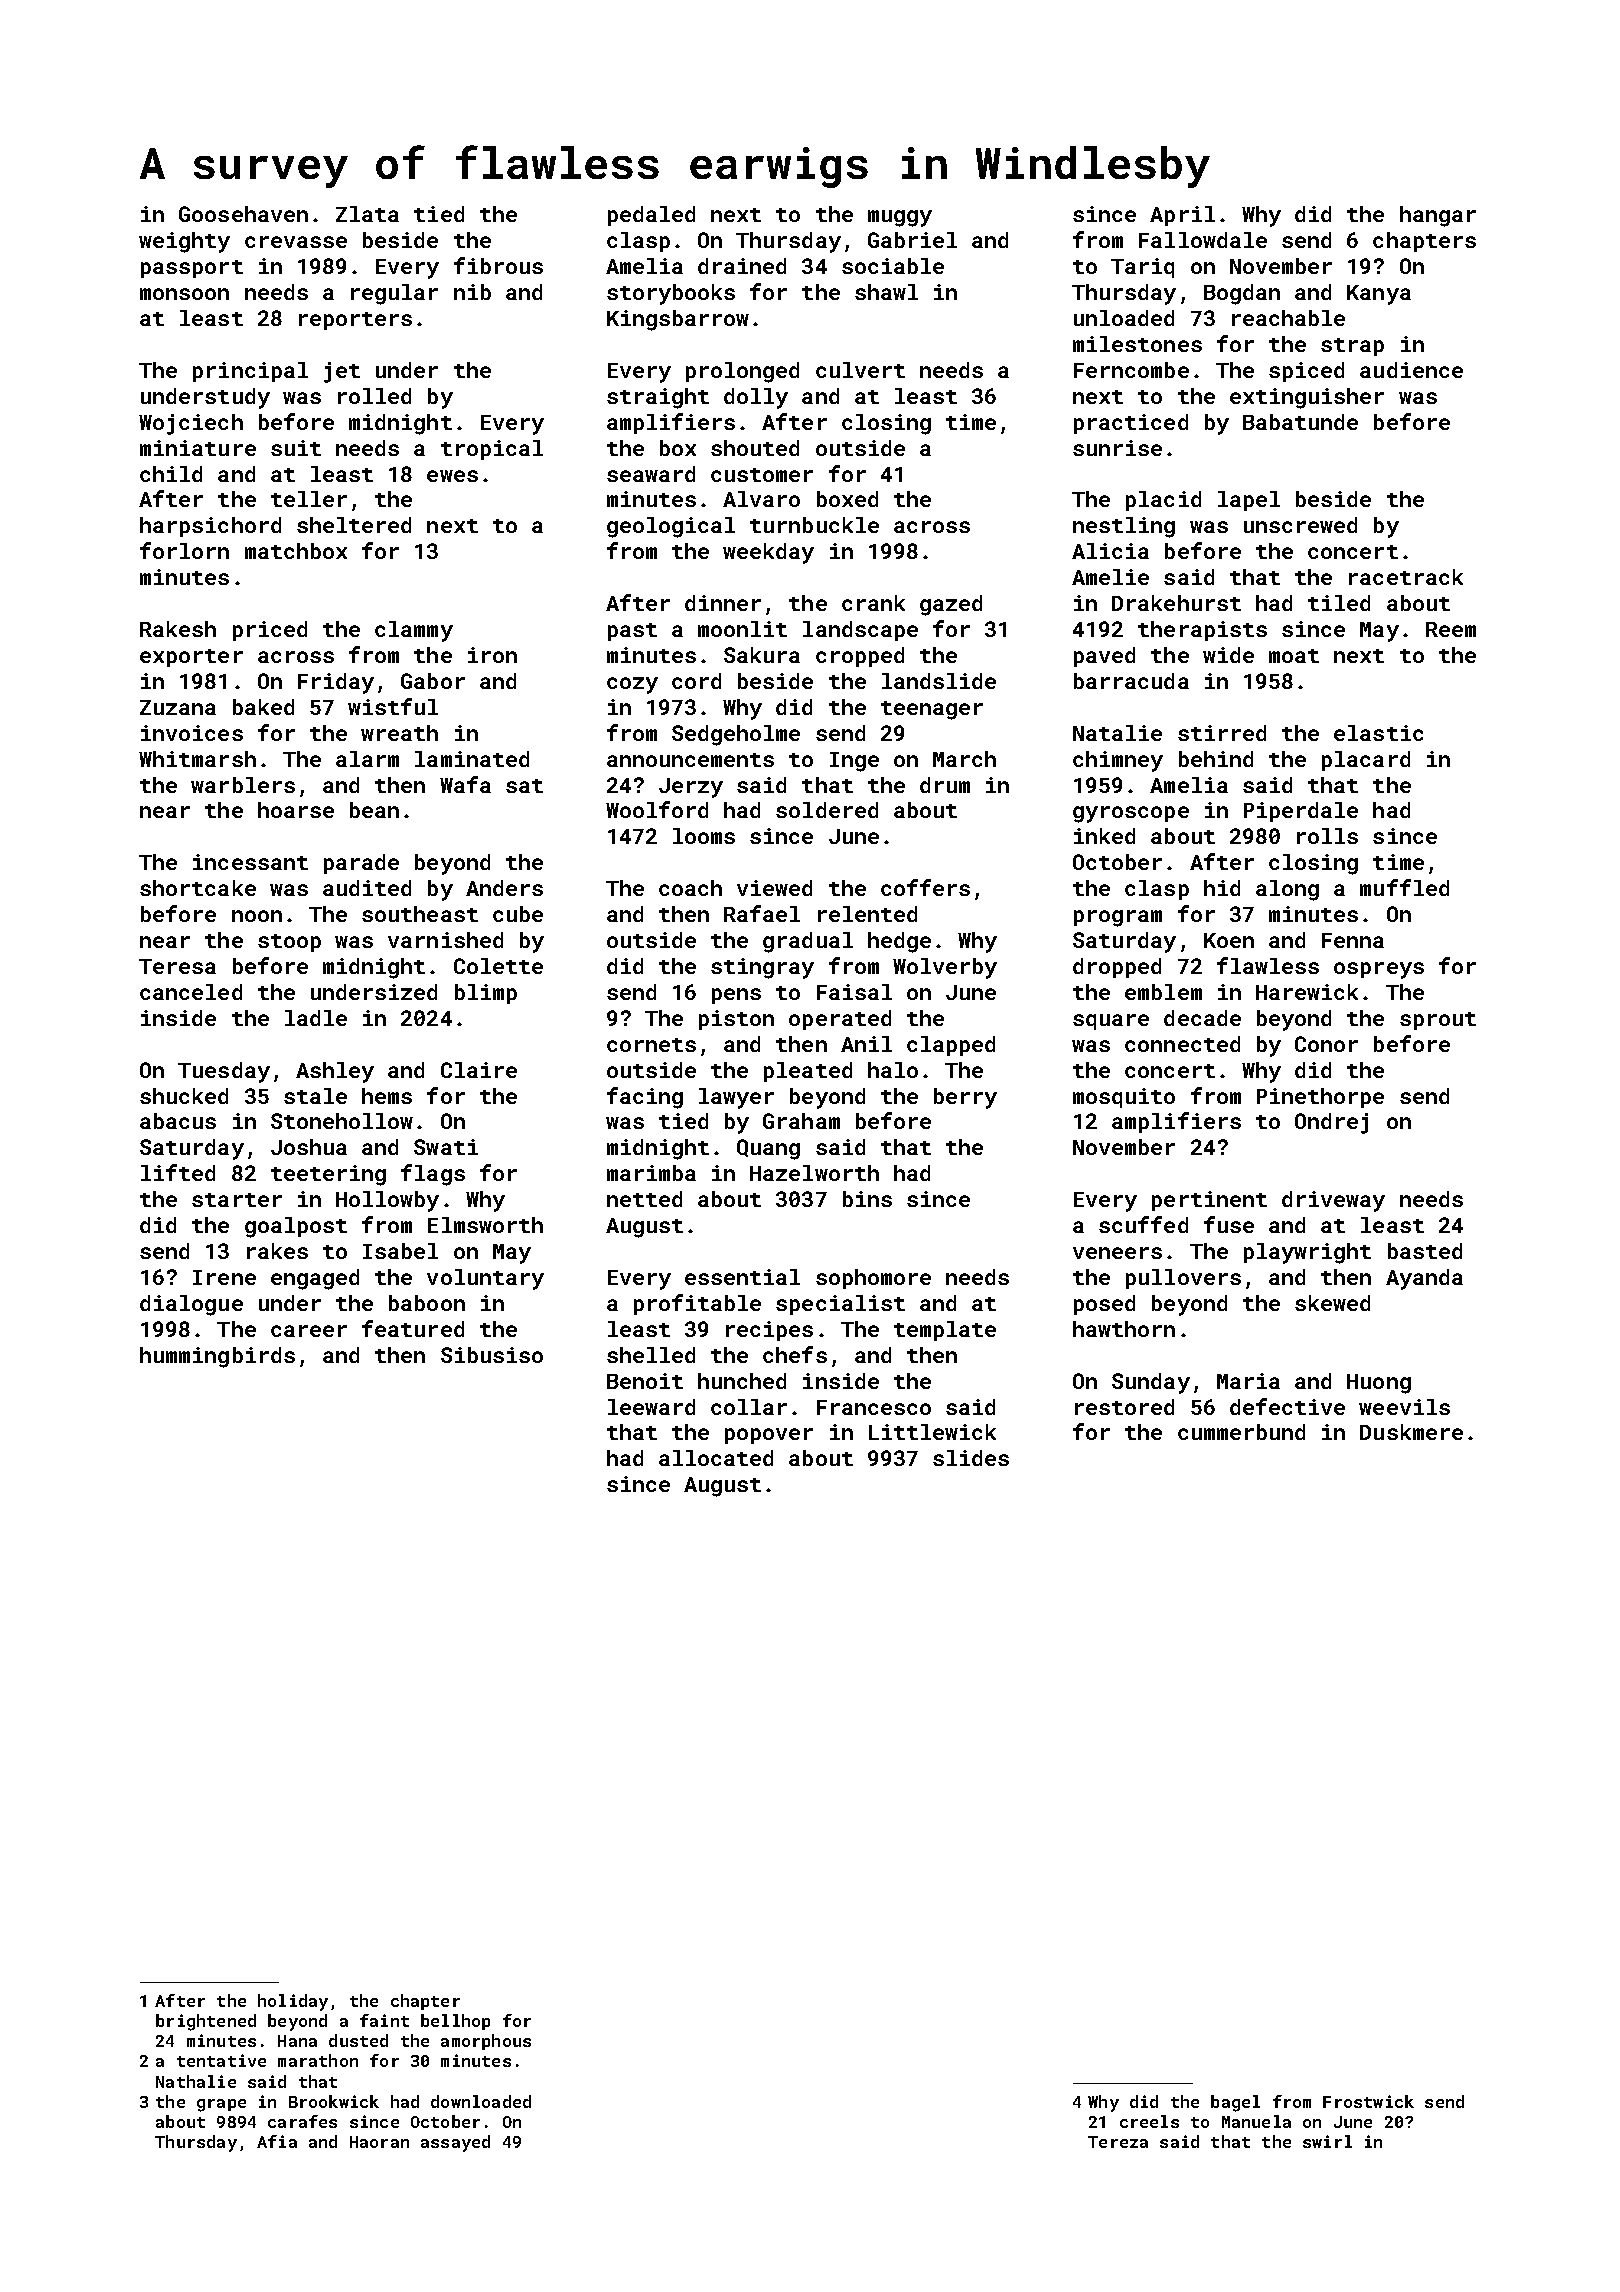 The image size is (1620, 2292). Describe the element at coordinates (1202, 1018) in the page. I see `decade` at that location.
